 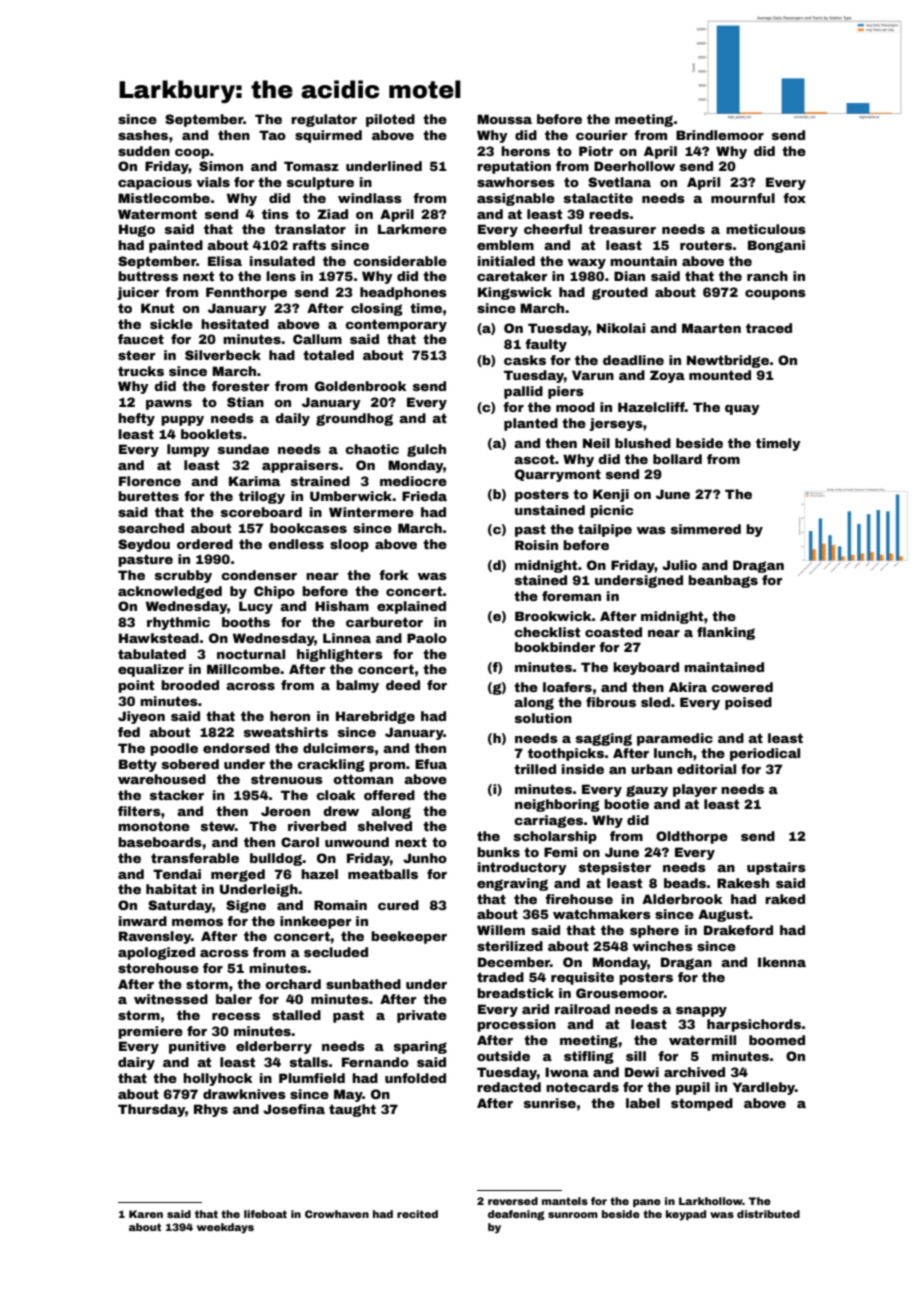 What do you see at coordinates (377, 309) in the screenshot?
I see `closing` at bounding box center [377, 309].
